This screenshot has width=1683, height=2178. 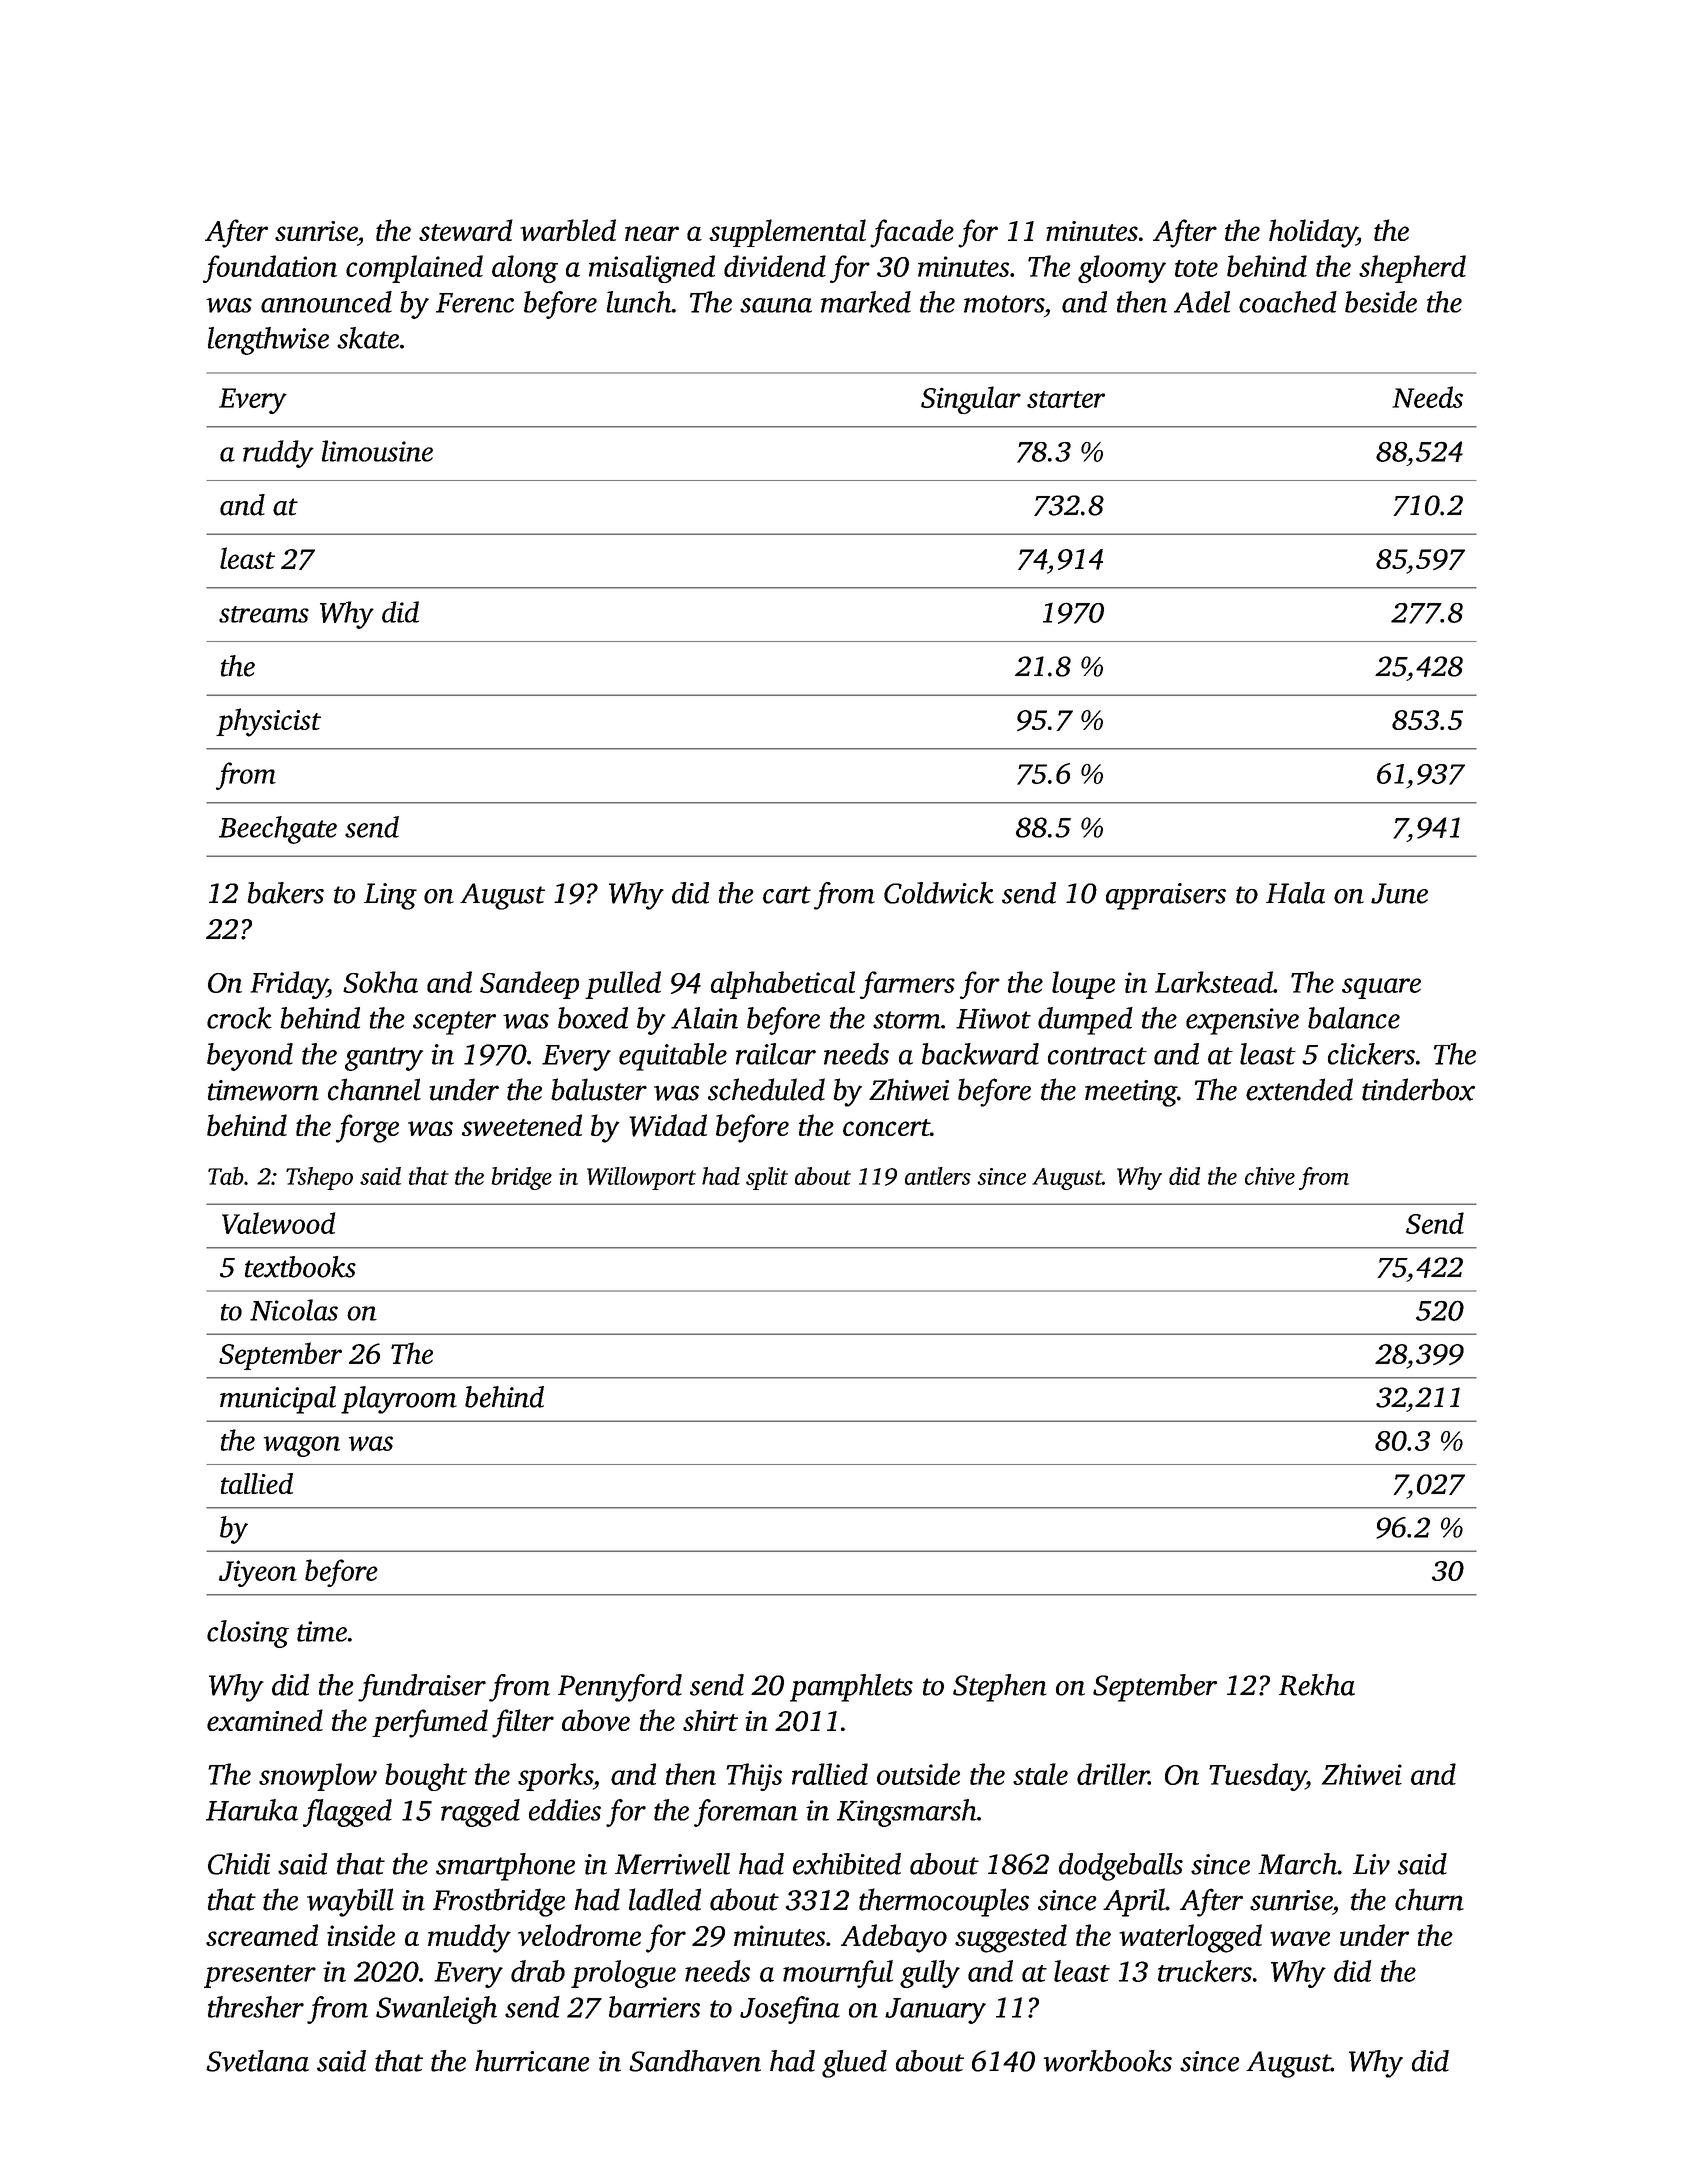 I want to click on shepherd, so click(x=1412, y=269).
